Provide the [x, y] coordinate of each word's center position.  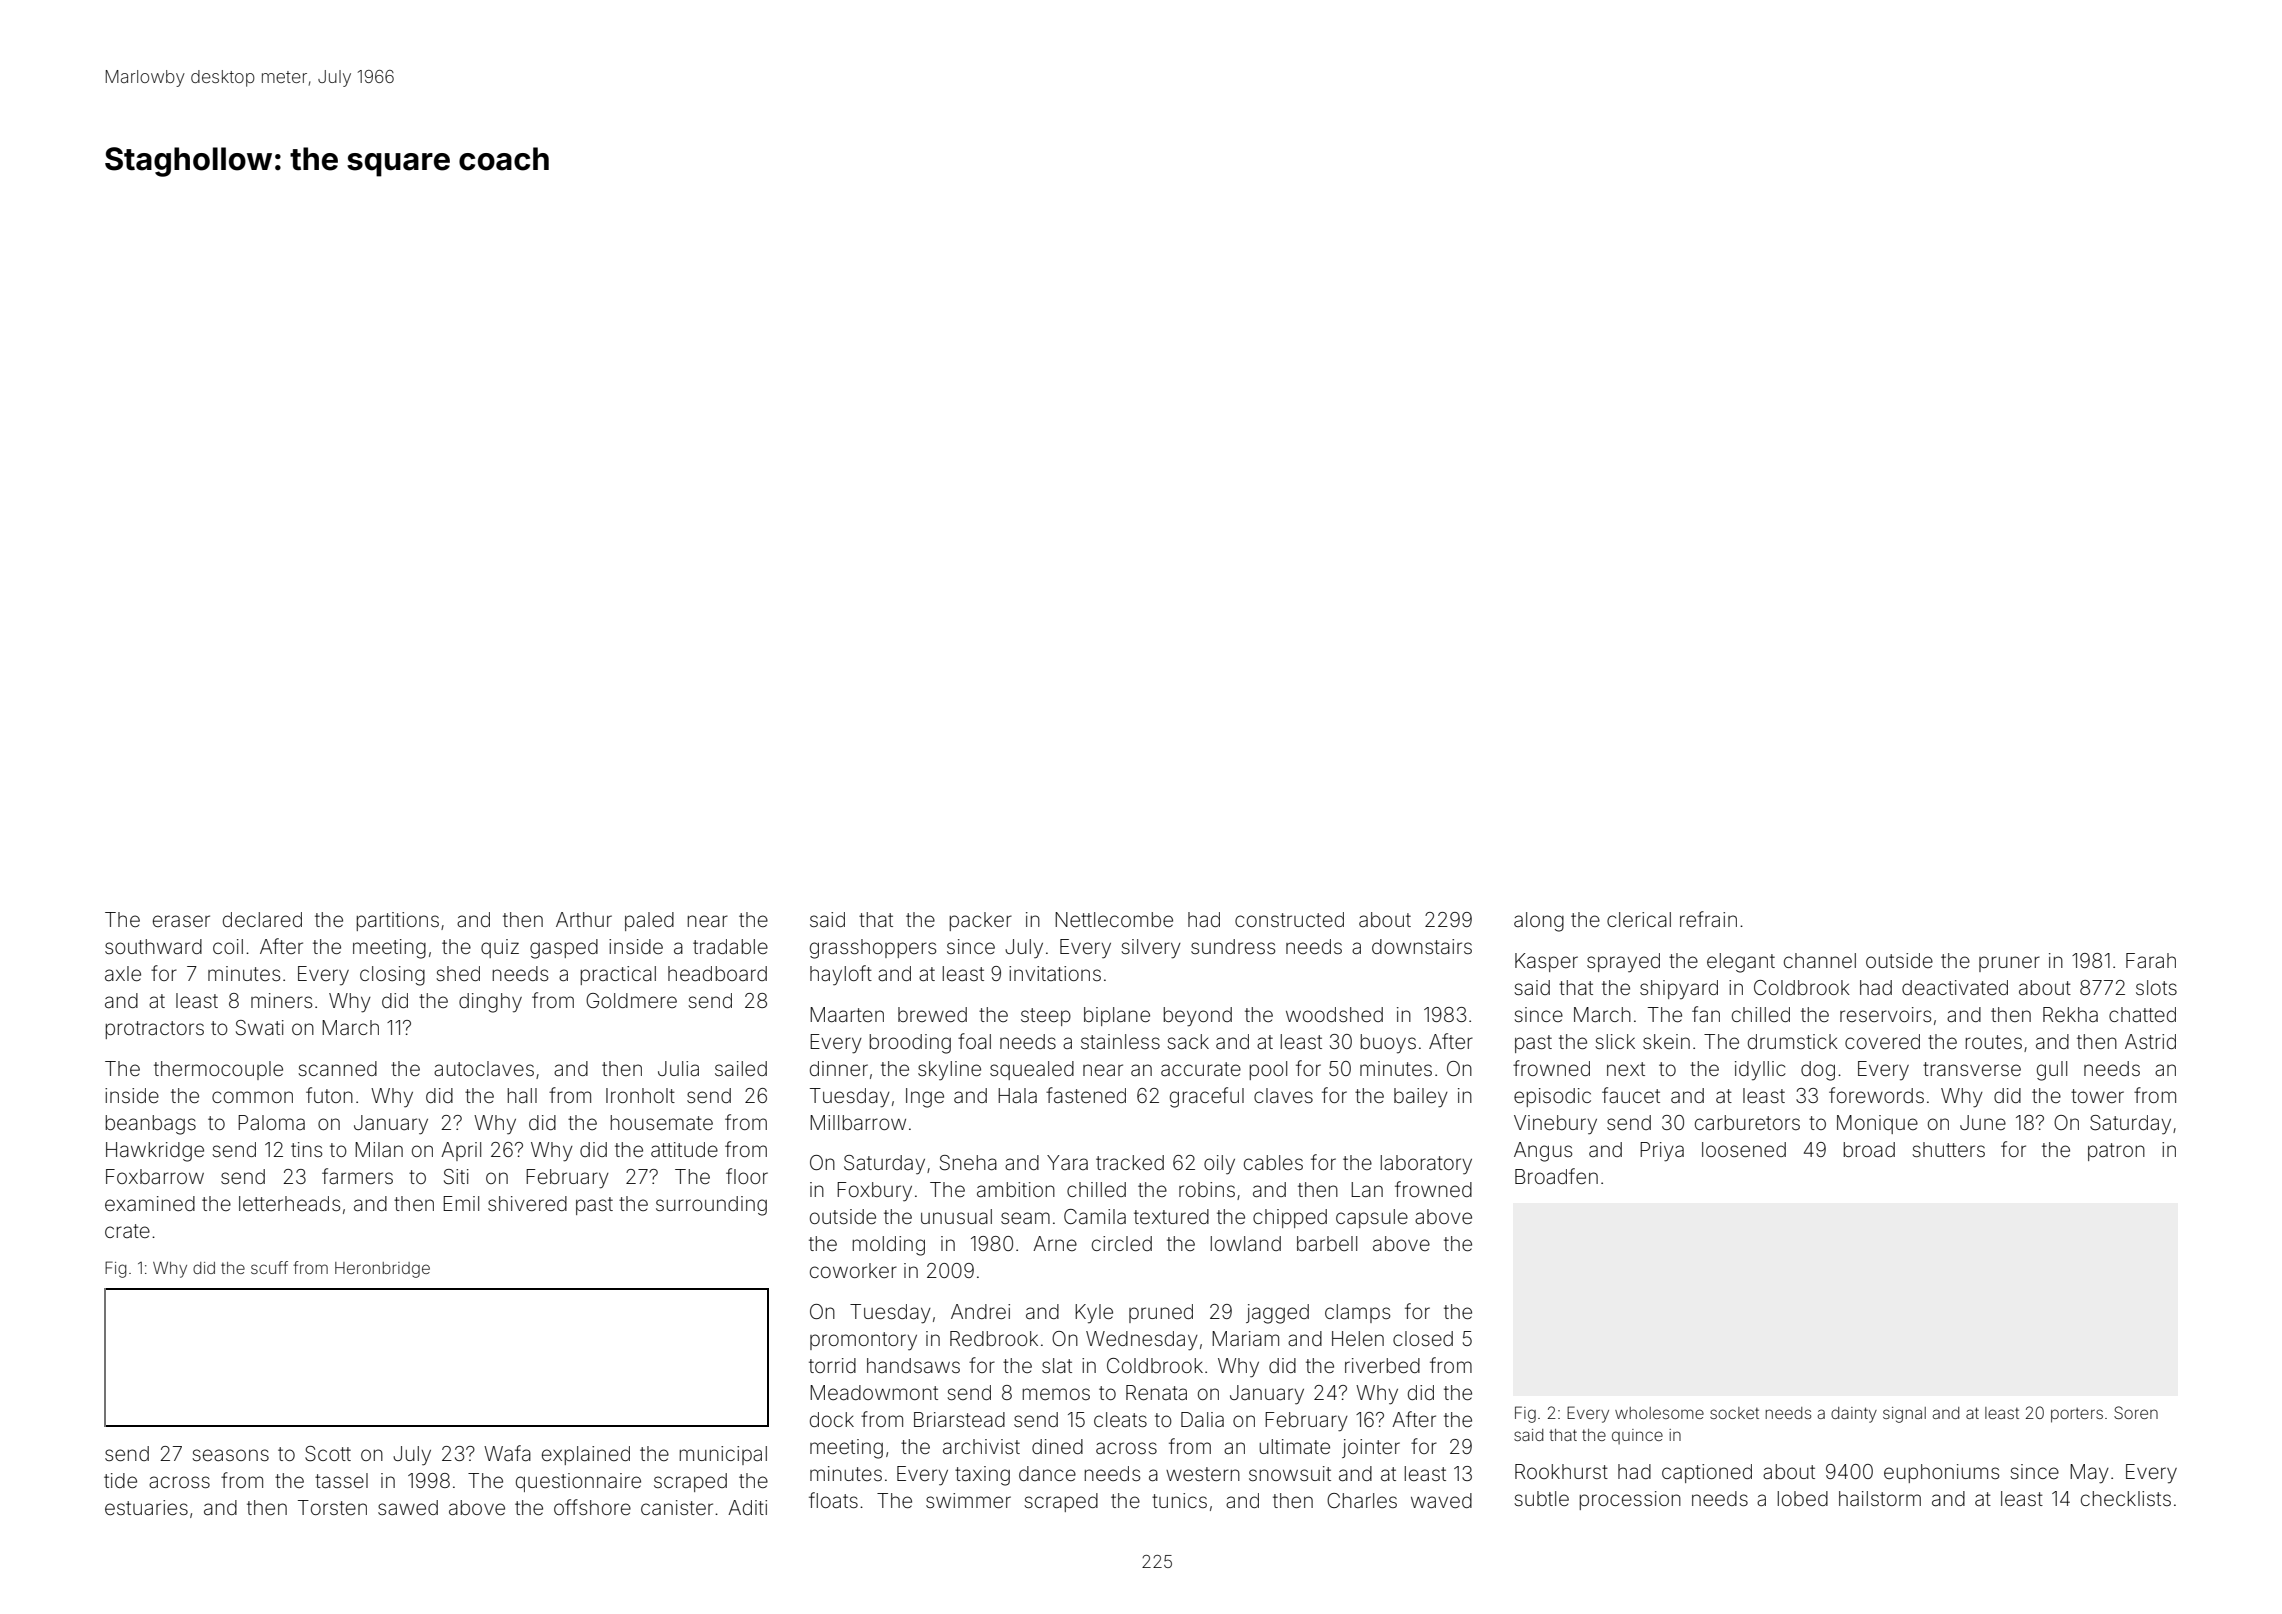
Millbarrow [858, 1122]
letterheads [289, 1203]
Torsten [332, 1507]
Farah [2151, 960]
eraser [181, 921]
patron [2116, 1152]
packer [981, 921]
